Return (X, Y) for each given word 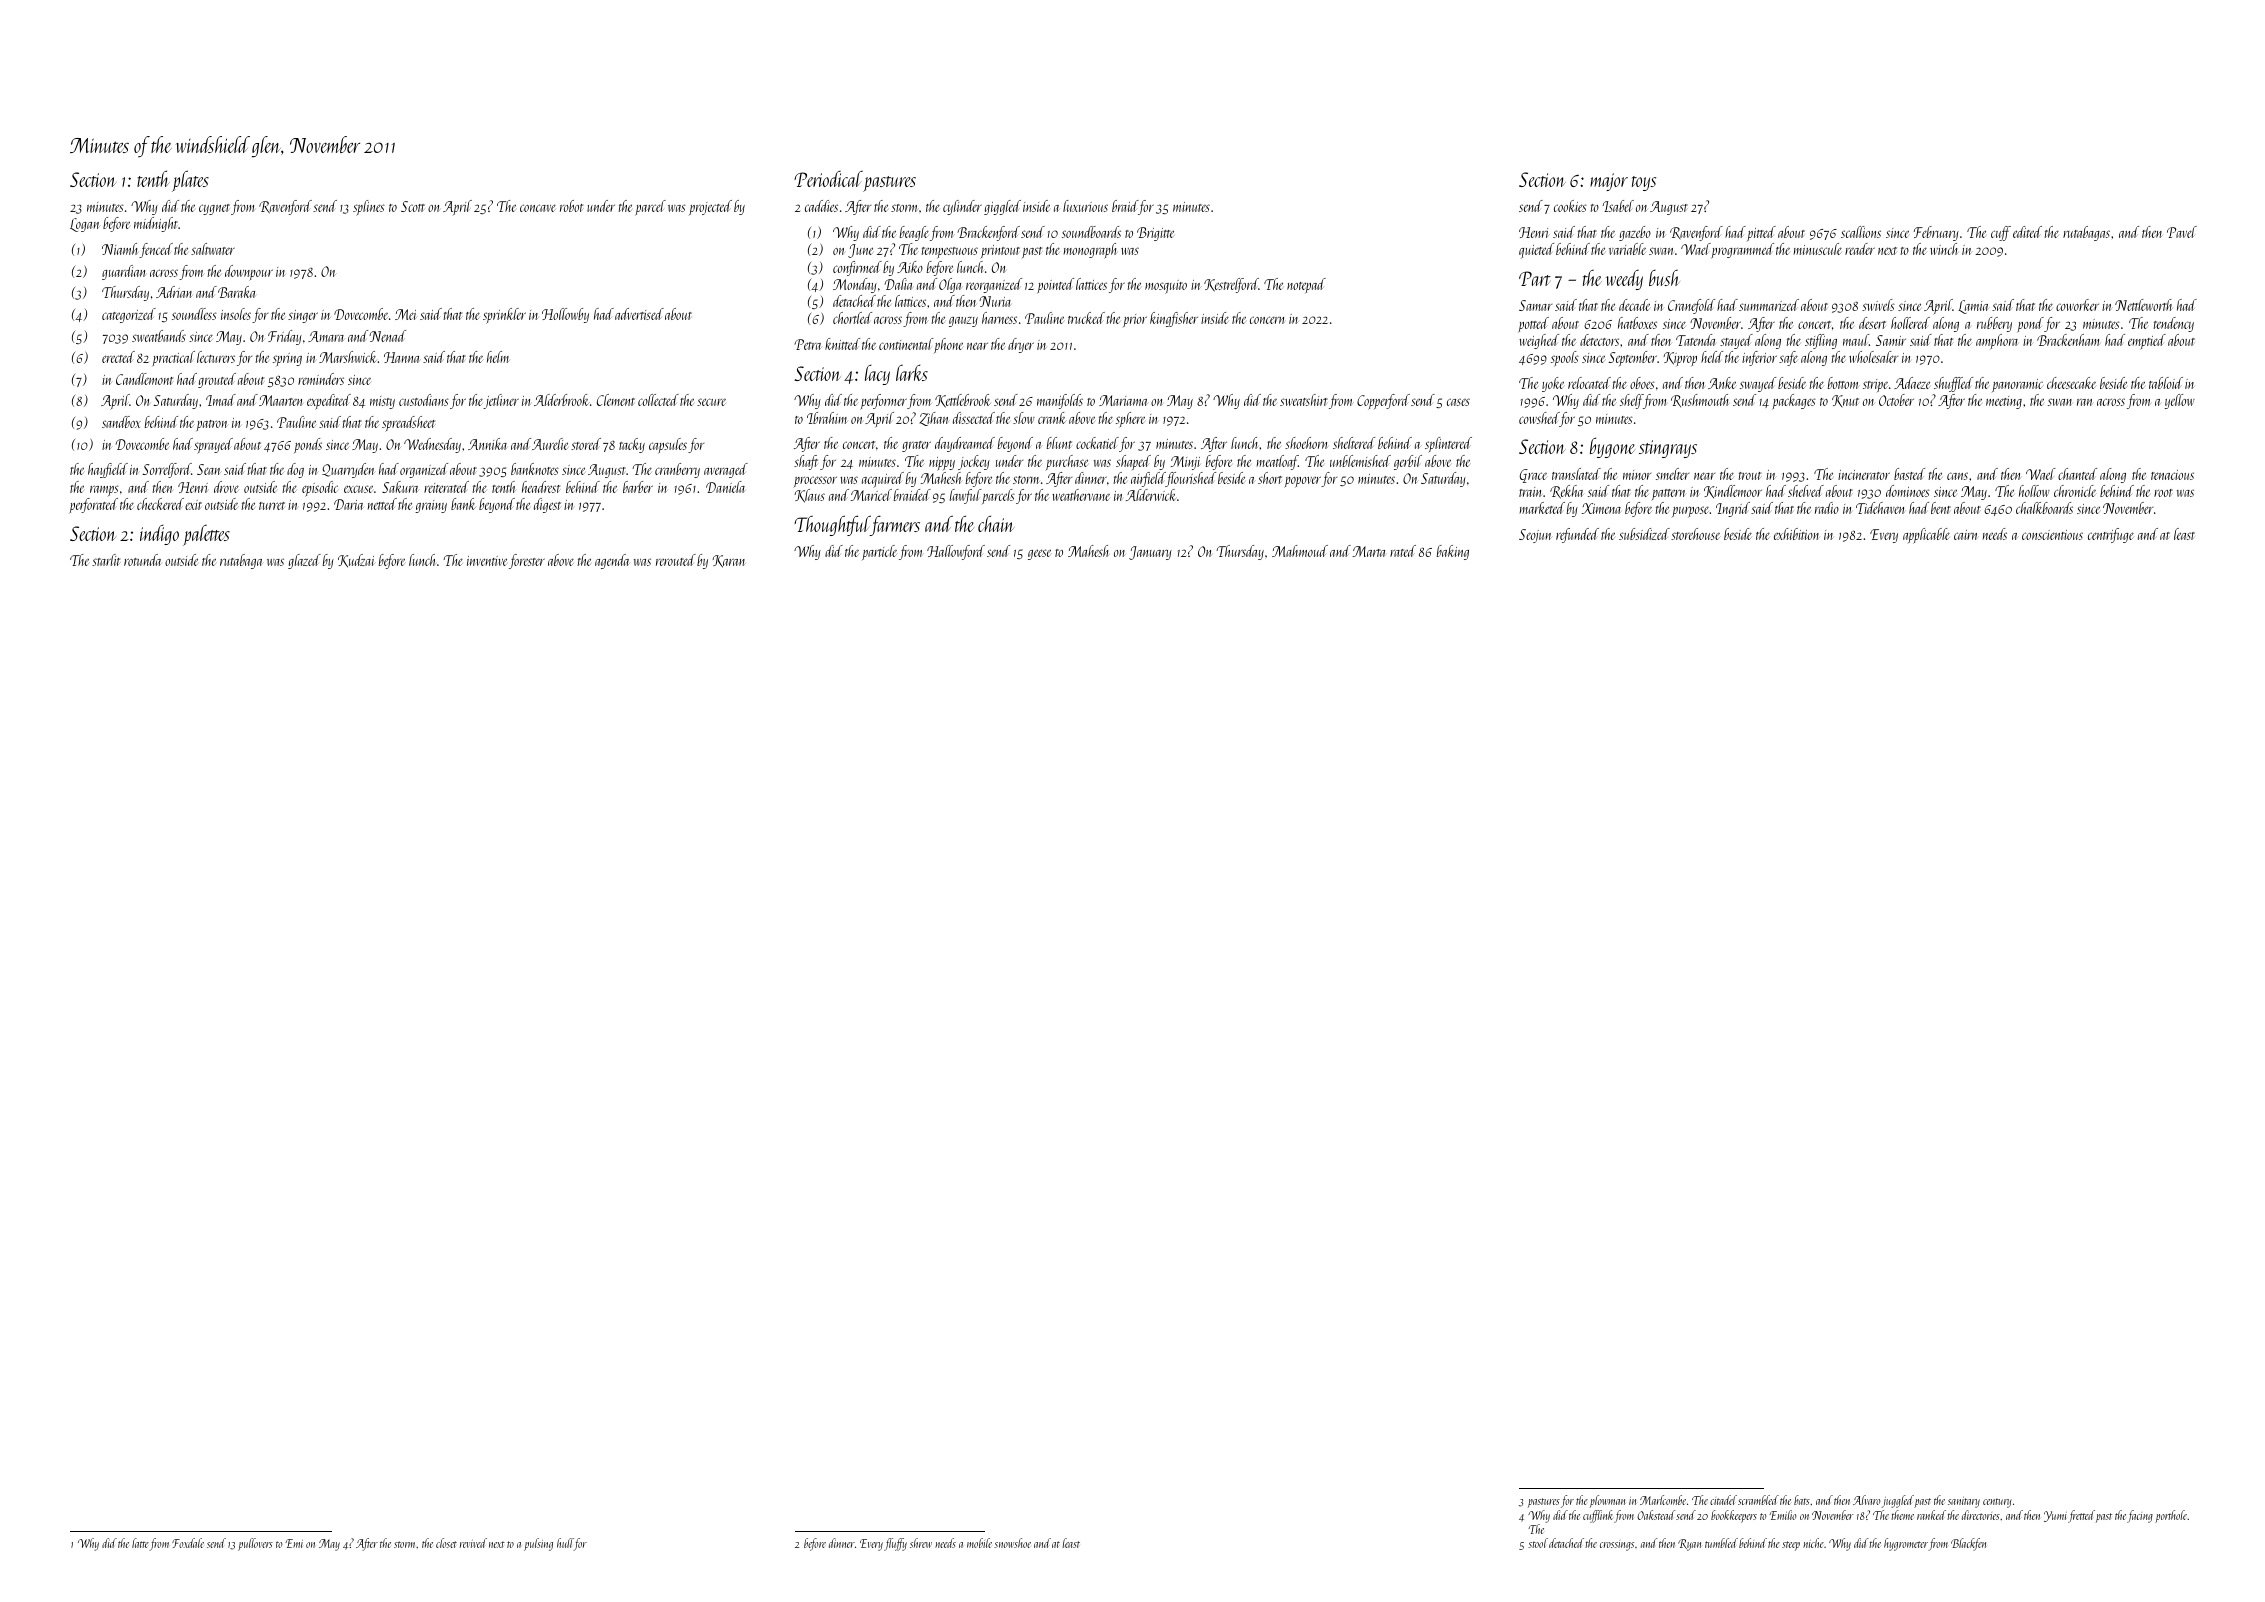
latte (140, 1543)
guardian (123, 272)
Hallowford (956, 552)
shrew (921, 1543)
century (1997, 1503)
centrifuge (2111, 535)
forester (527, 561)
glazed (304, 561)
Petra (808, 344)
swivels (1878, 305)
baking (1453, 552)
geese (1039, 554)
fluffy (895, 1544)
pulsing (538, 1544)
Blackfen (1968, 1544)
